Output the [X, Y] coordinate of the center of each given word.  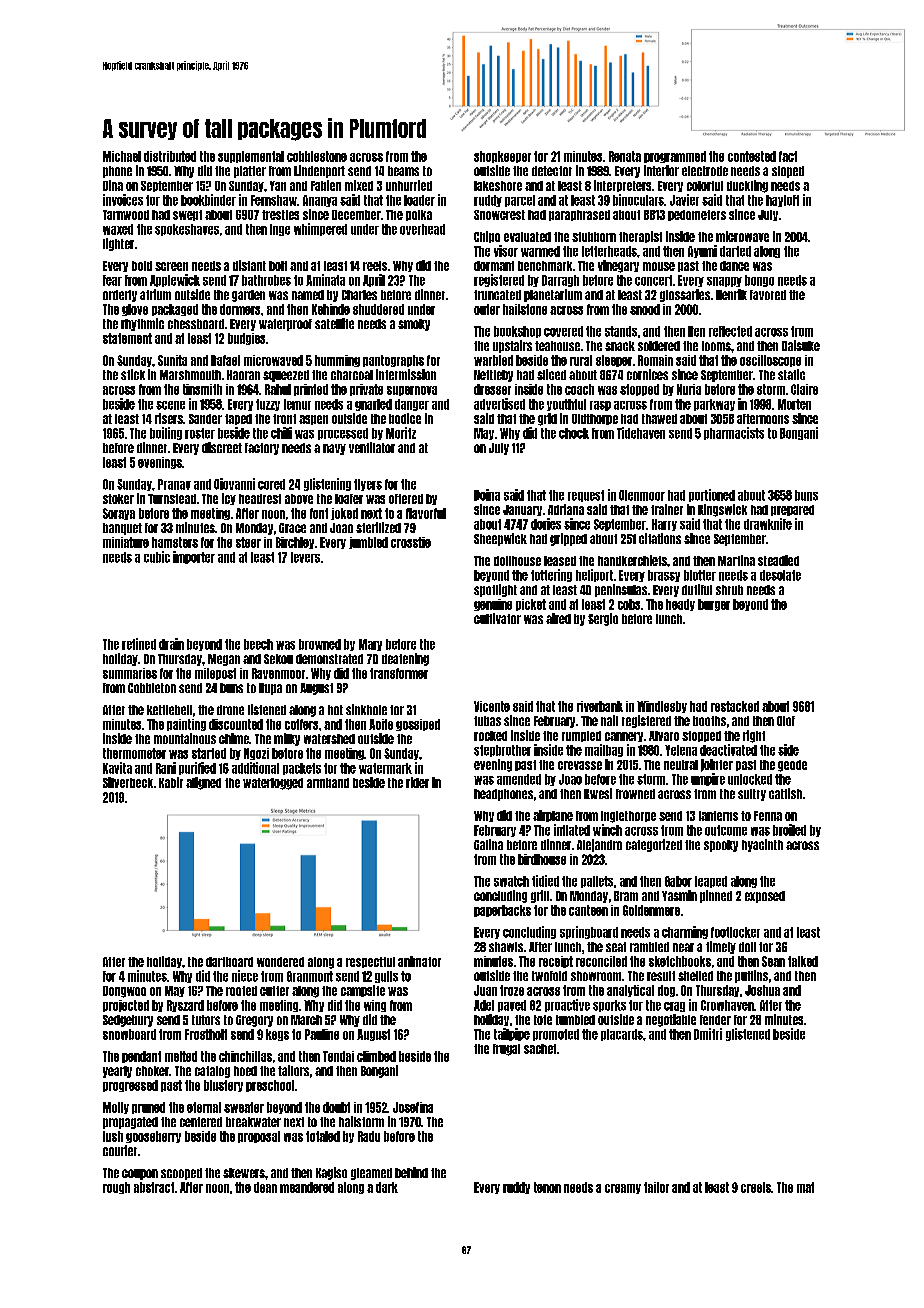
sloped [788, 172]
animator [419, 961]
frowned [635, 794]
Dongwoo [124, 992]
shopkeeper [502, 157]
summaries [130, 673]
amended [519, 779]
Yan [278, 186]
